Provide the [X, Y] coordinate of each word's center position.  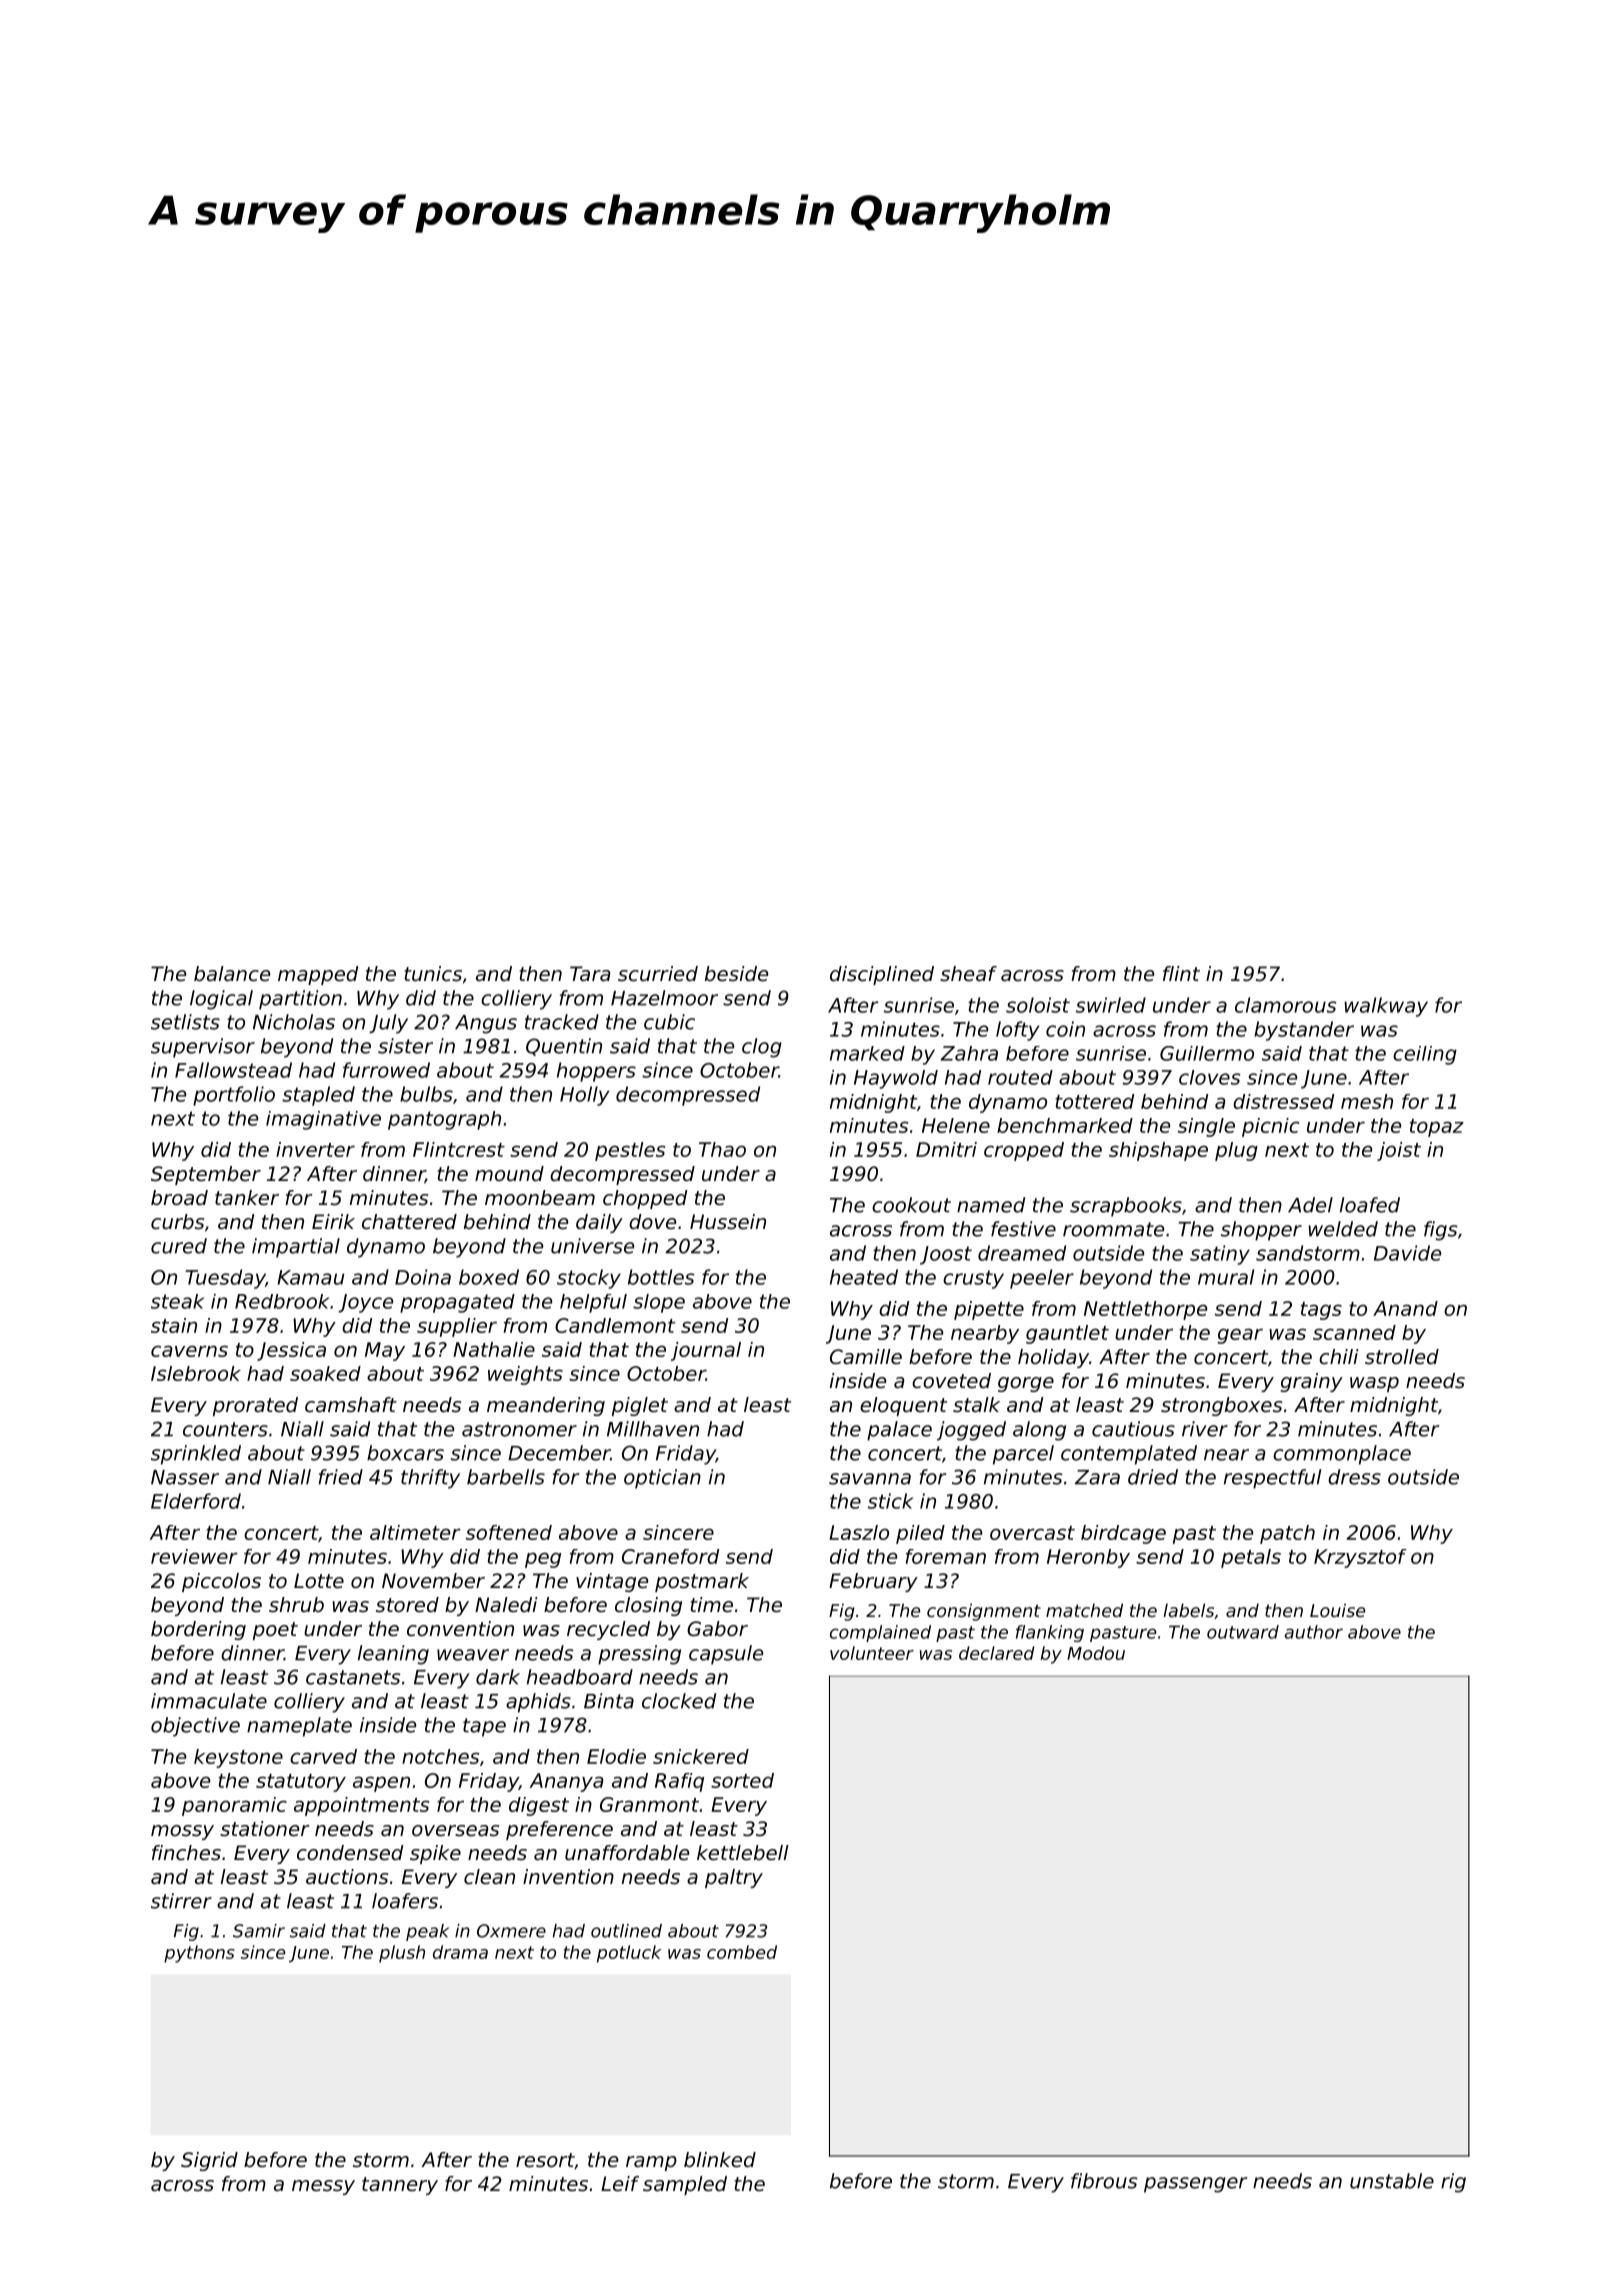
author [1314, 1632]
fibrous [1104, 2181]
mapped [318, 975]
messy [323, 2187]
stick [890, 1501]
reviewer [194, 1556]
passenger [1195, 2185]
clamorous [1286, 1005]
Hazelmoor [664, 998]
